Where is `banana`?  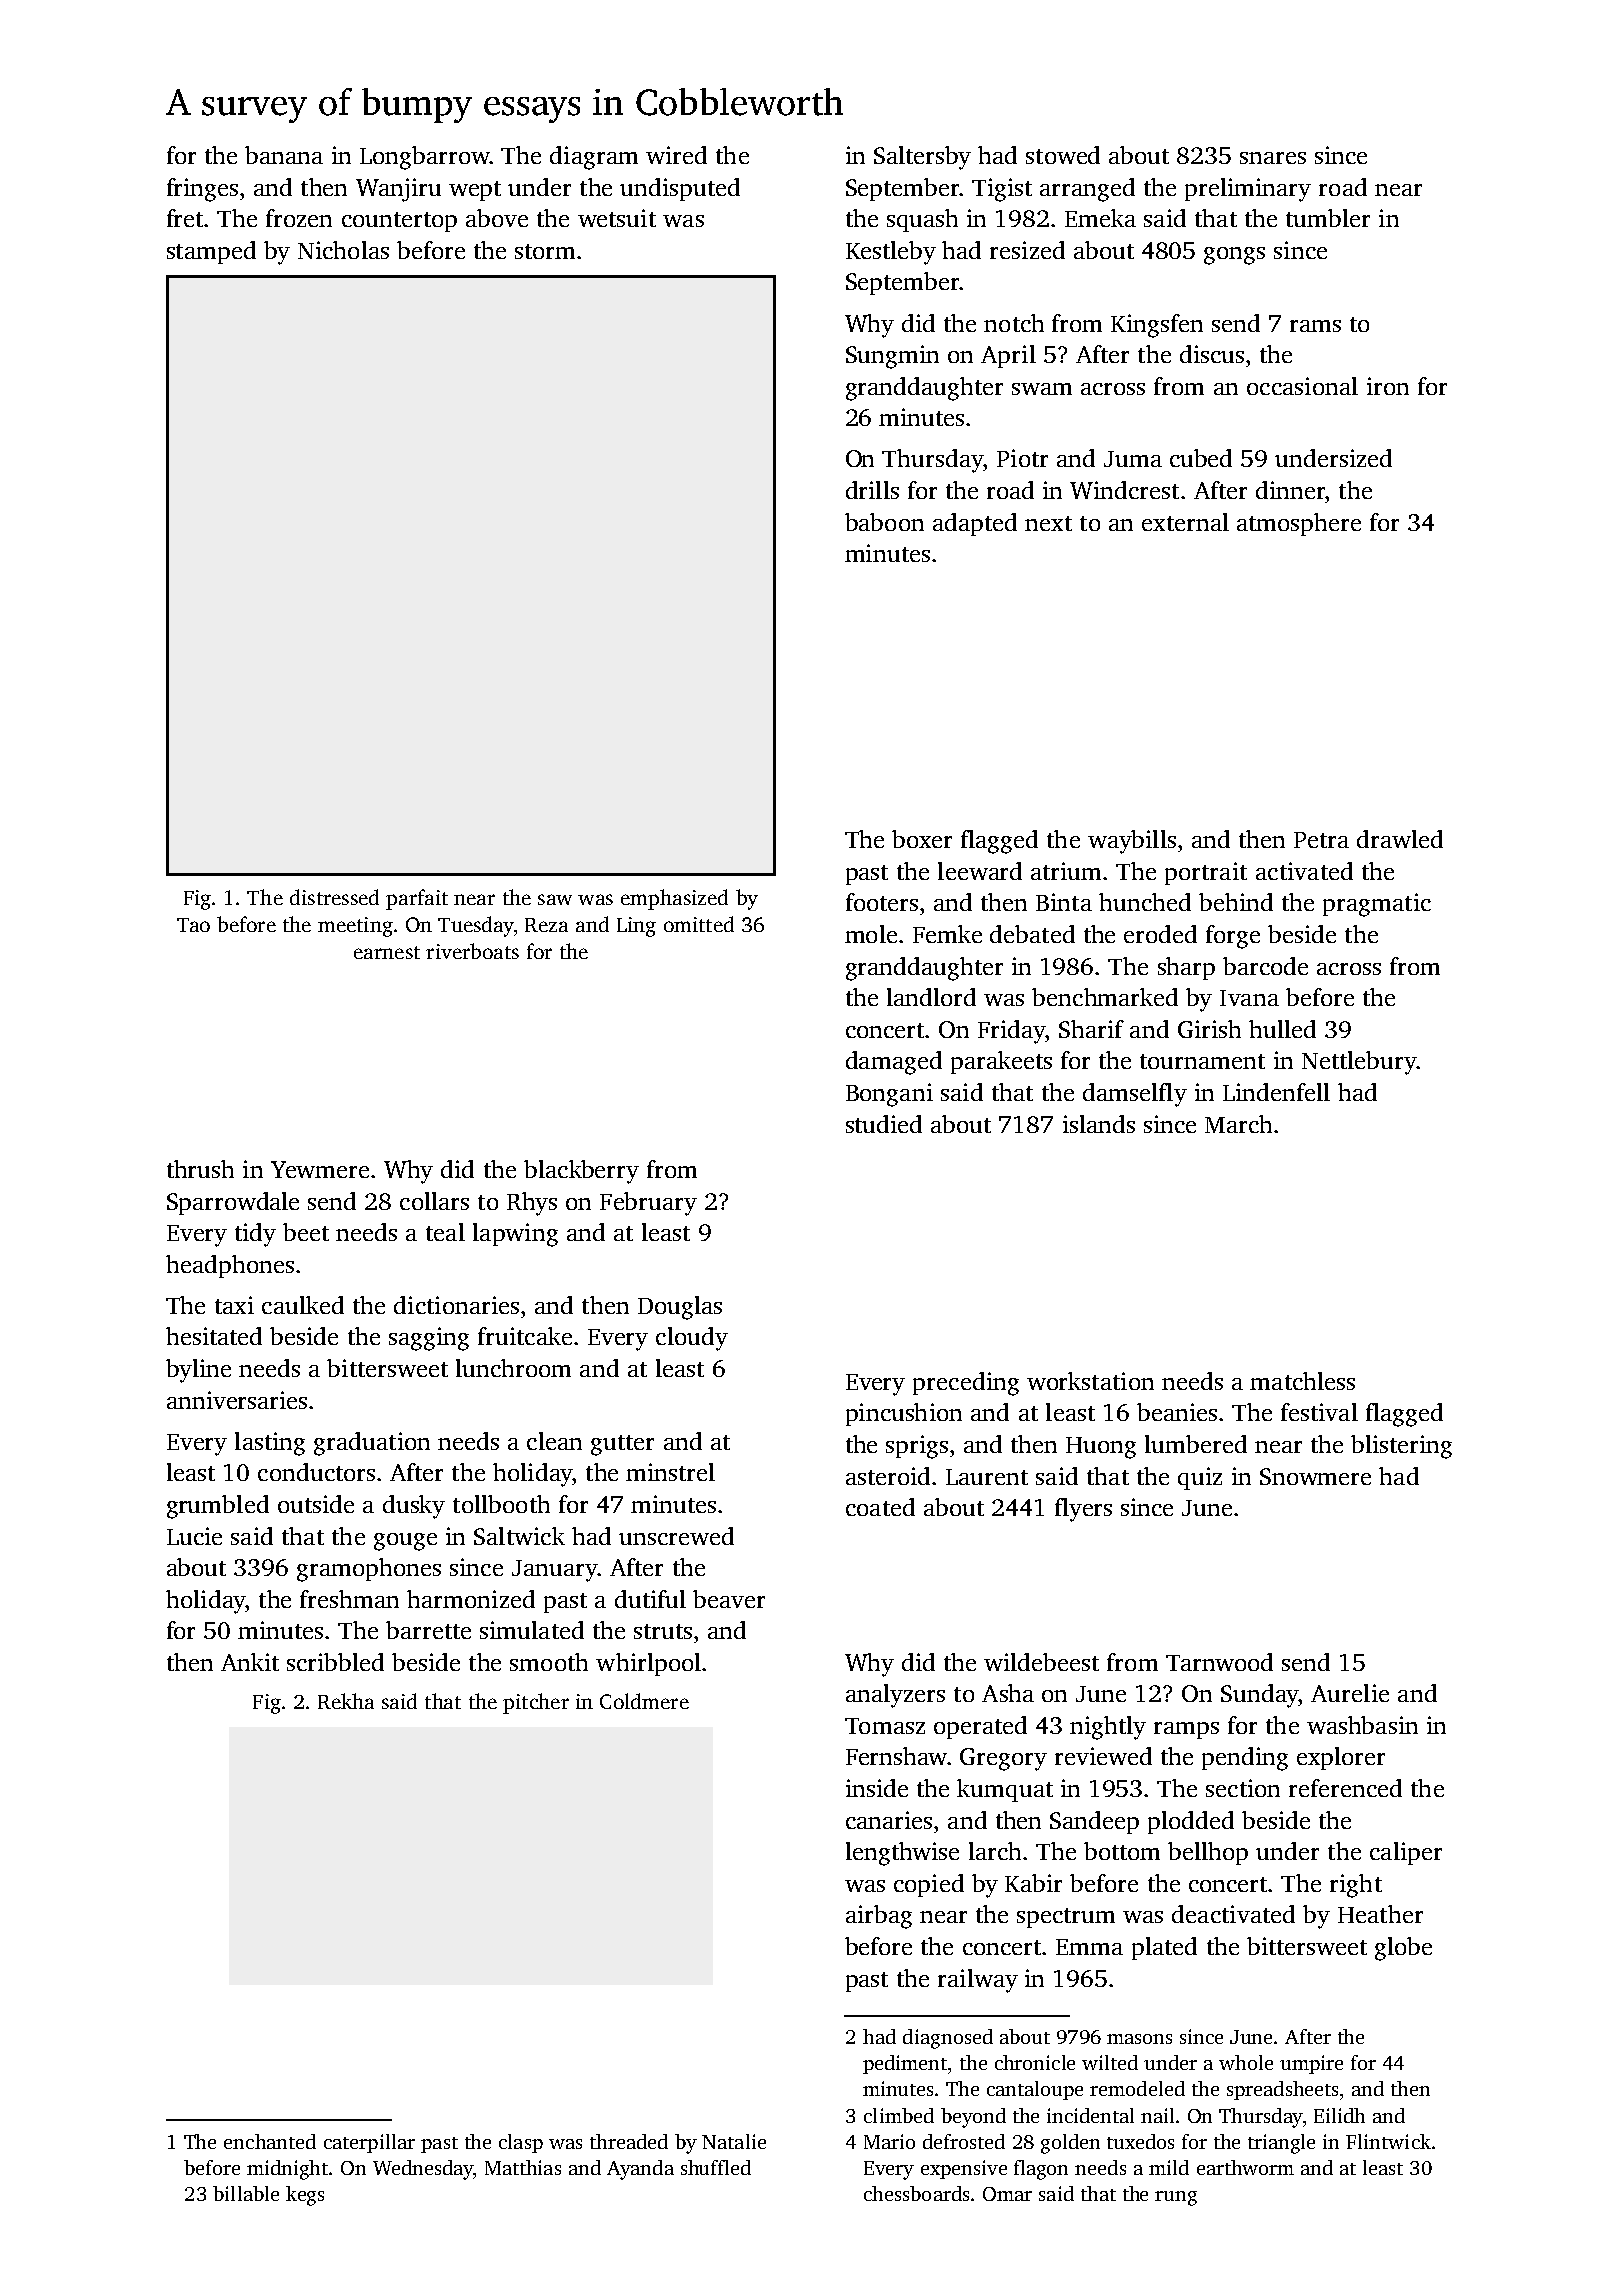
banana is located at coordinates (284, 155).
